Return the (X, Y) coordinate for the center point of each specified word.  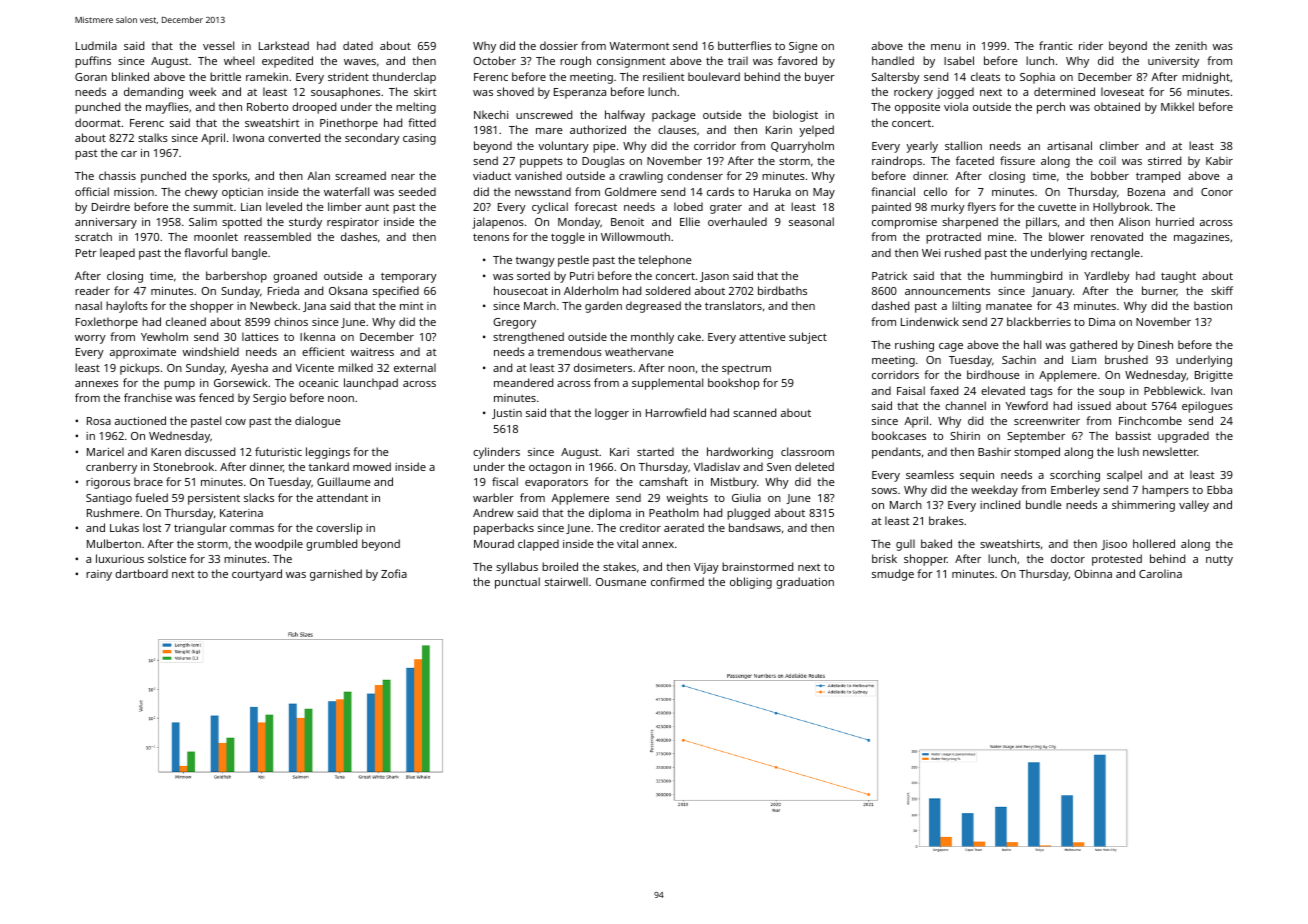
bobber (1110, 175)
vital (627, 543)
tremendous (569, 351)
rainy (99, 575)
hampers (1165, 491)
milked (355, 367)
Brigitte (1214, 376)
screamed (360, 175)
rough (575, 62)
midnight (1206, 78)
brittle (225, 76)
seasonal (811, 221)
